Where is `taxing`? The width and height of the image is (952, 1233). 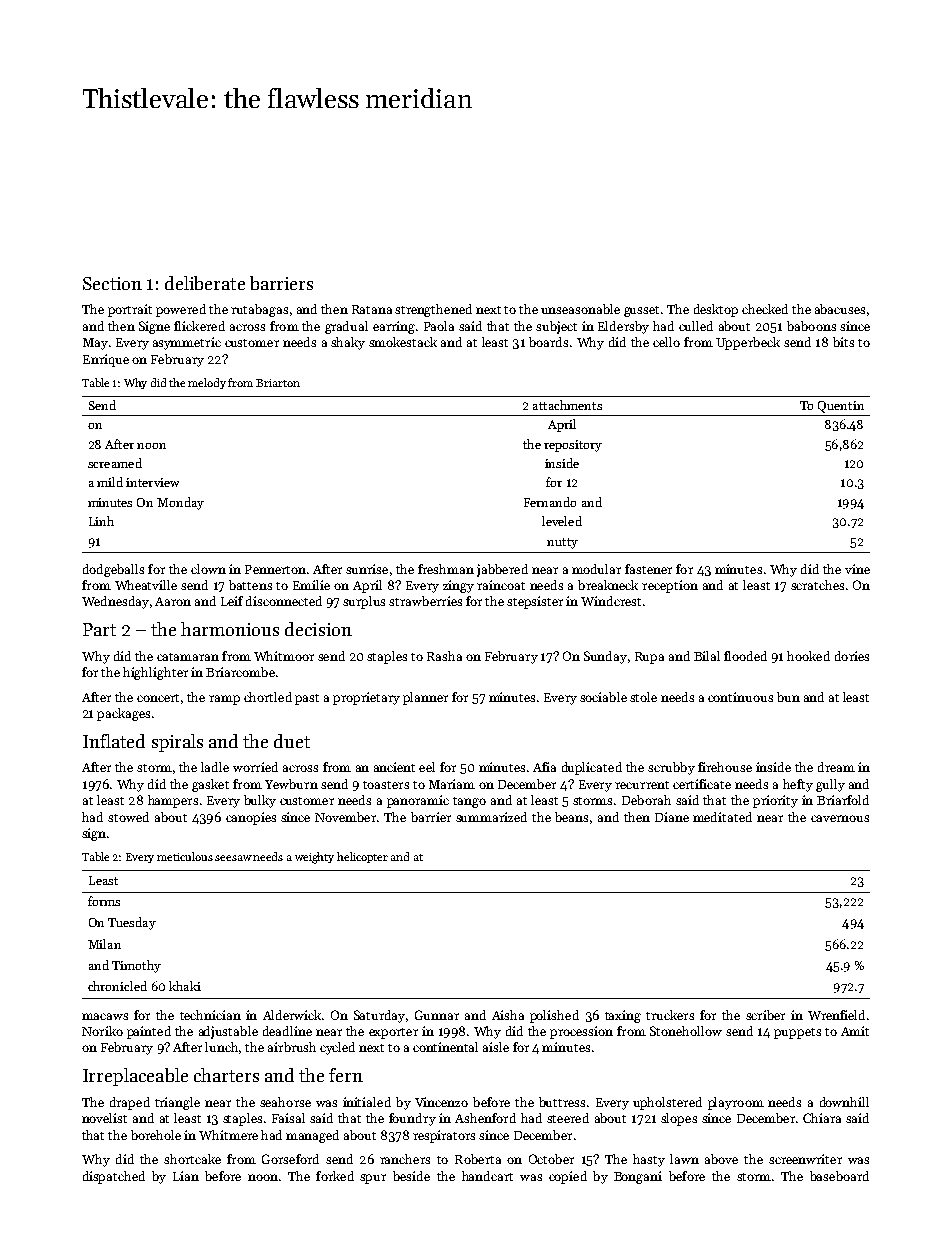
taxing is located at coordinates (623, 1016).
